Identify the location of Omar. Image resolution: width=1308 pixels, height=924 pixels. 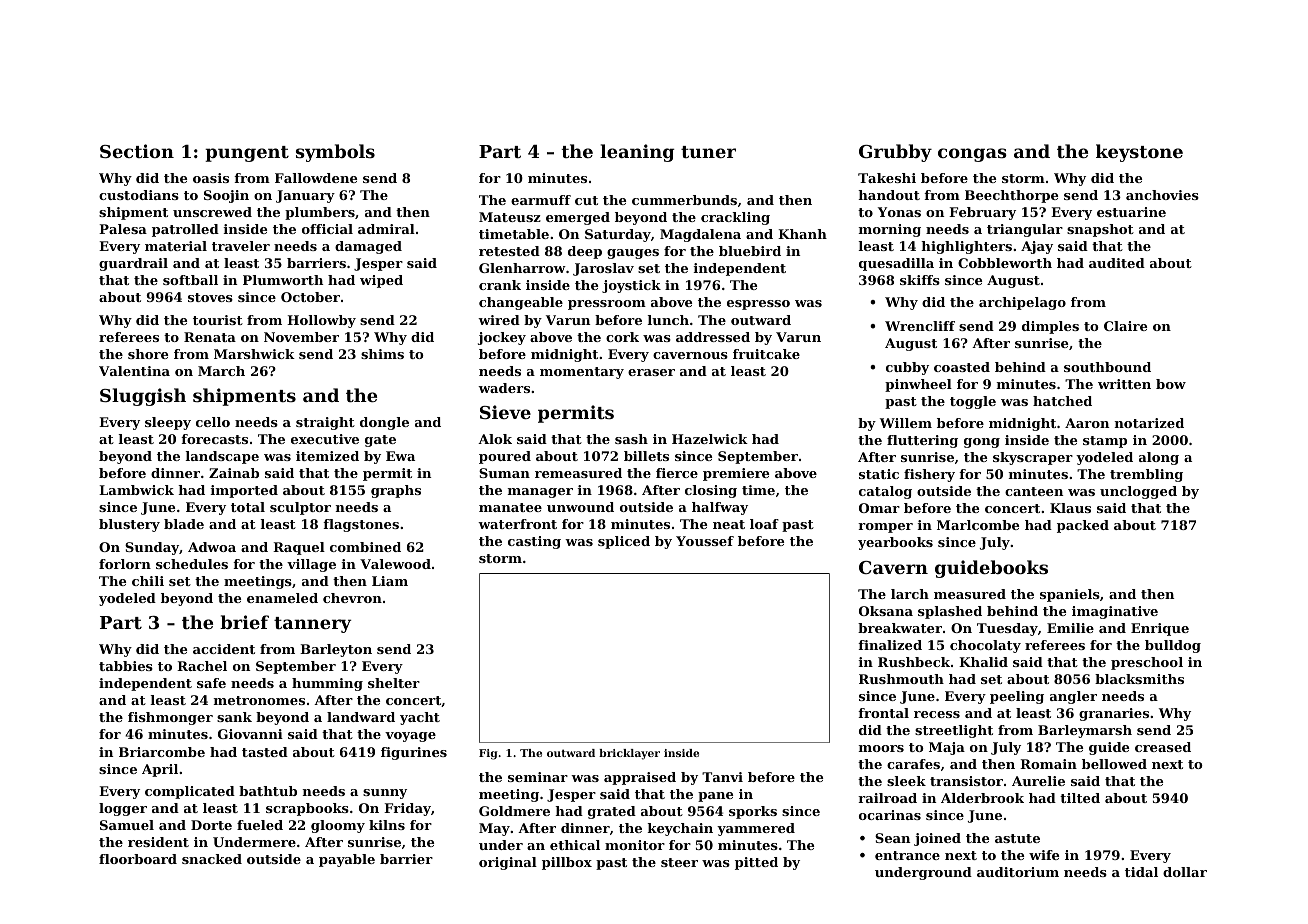
(879, 508).
